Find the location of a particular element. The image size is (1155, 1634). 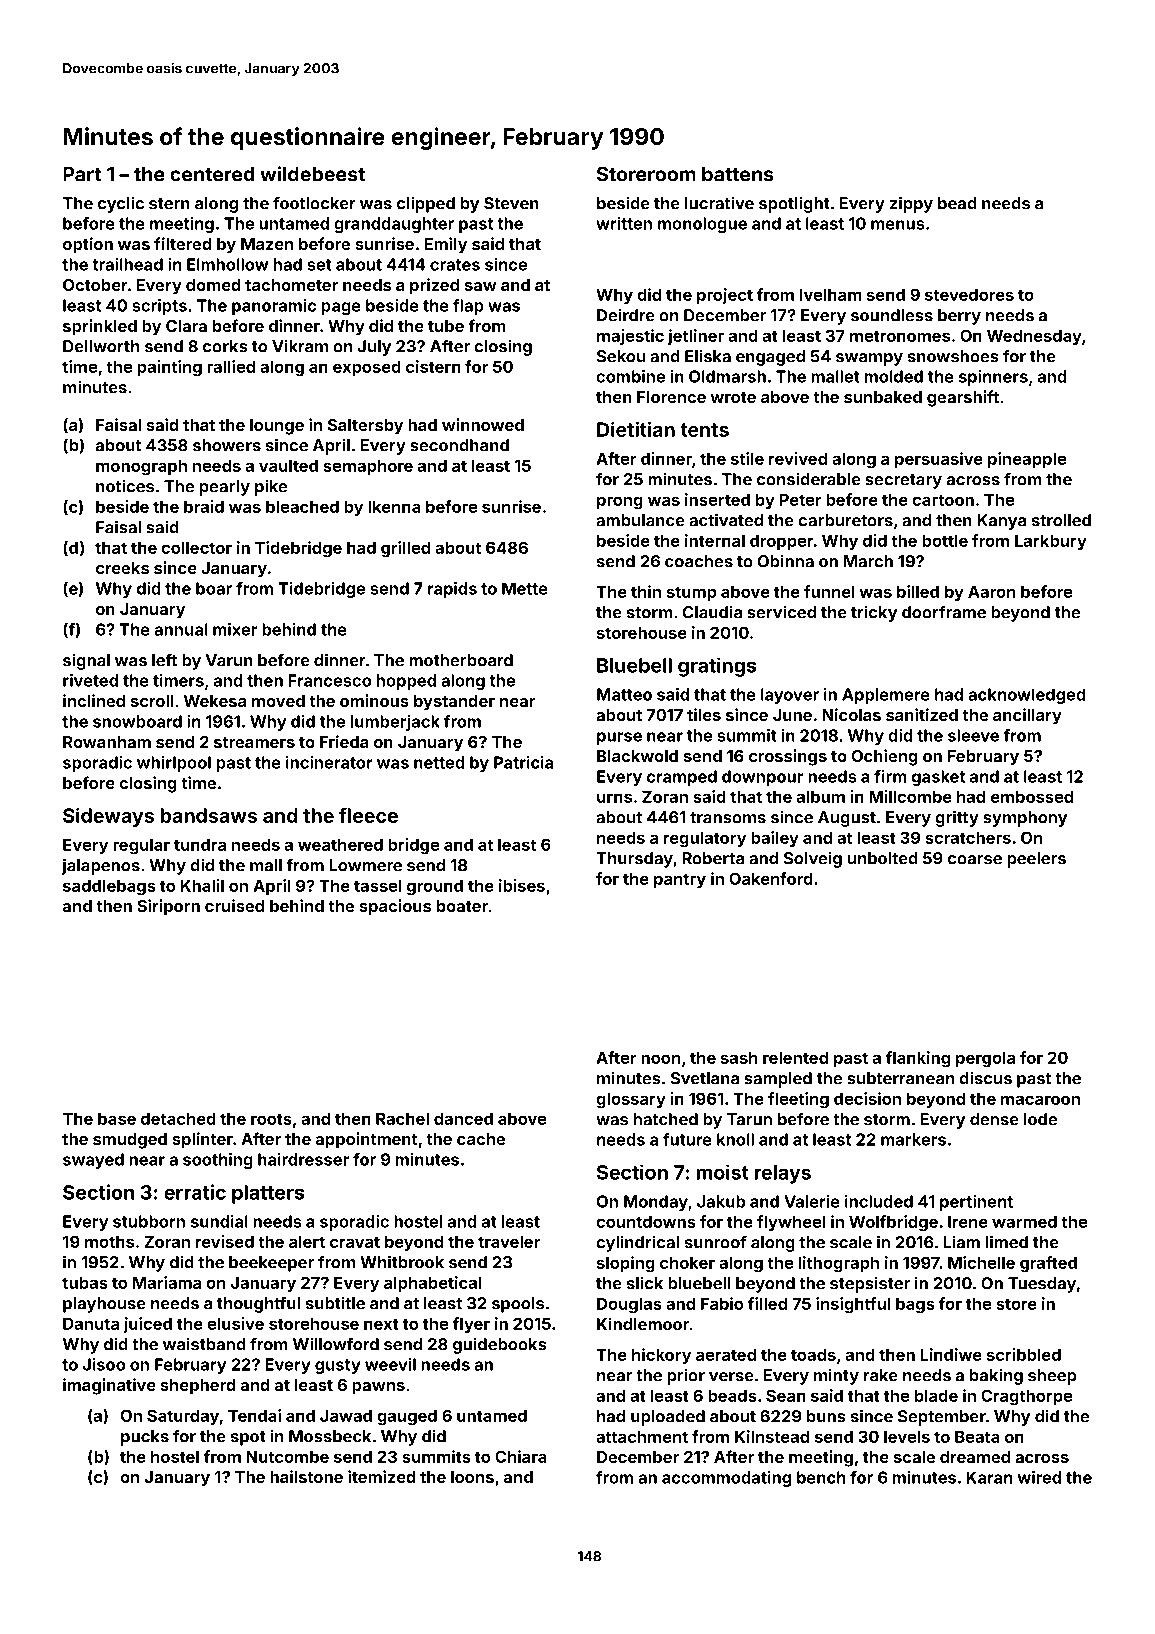

regulatory is located at coordinates (705, 839).
